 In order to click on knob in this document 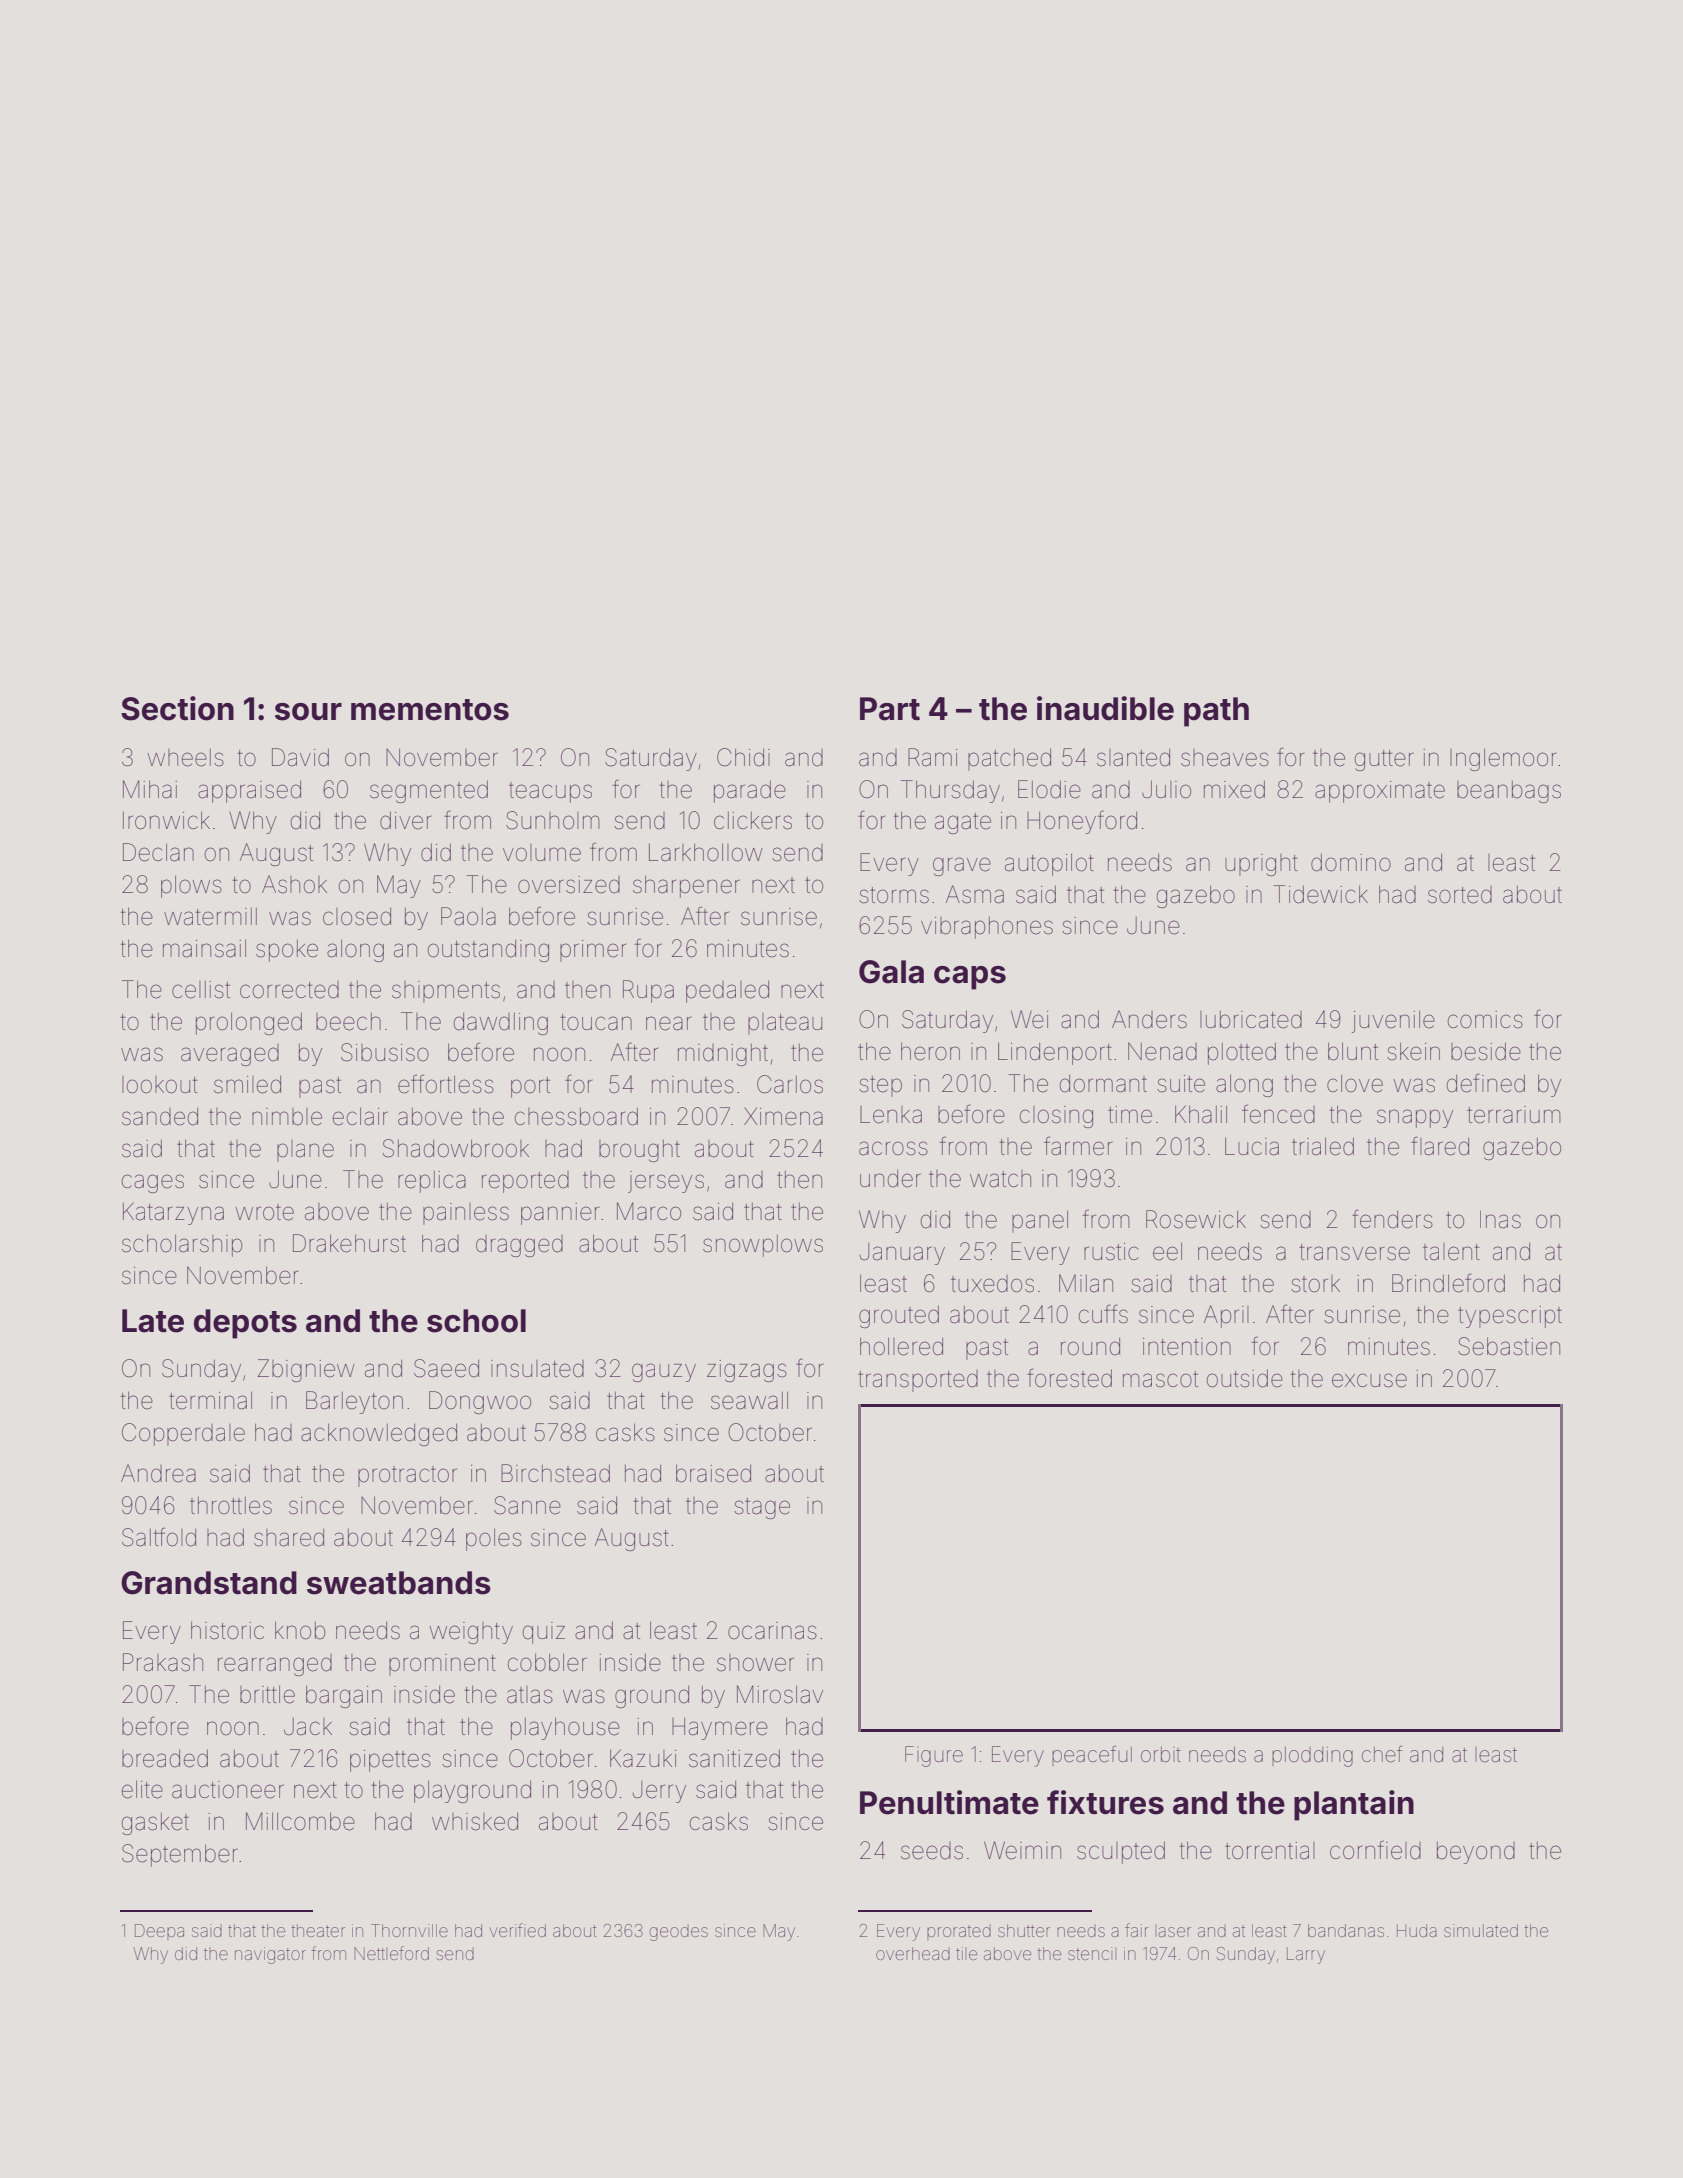, I will do `click(300, 1630)`.
